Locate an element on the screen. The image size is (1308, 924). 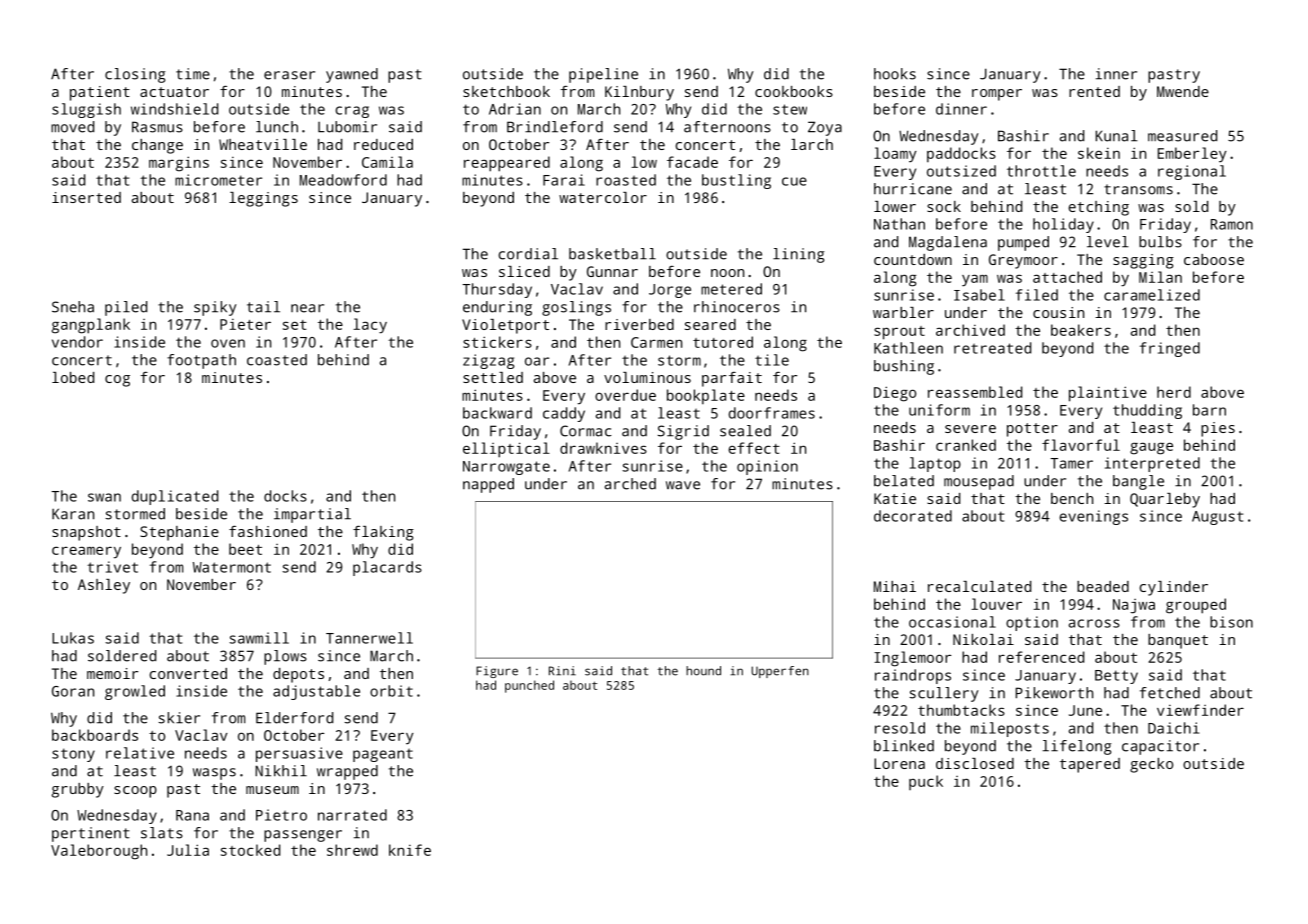
cookbooks is located at coordinates (794, 91).
